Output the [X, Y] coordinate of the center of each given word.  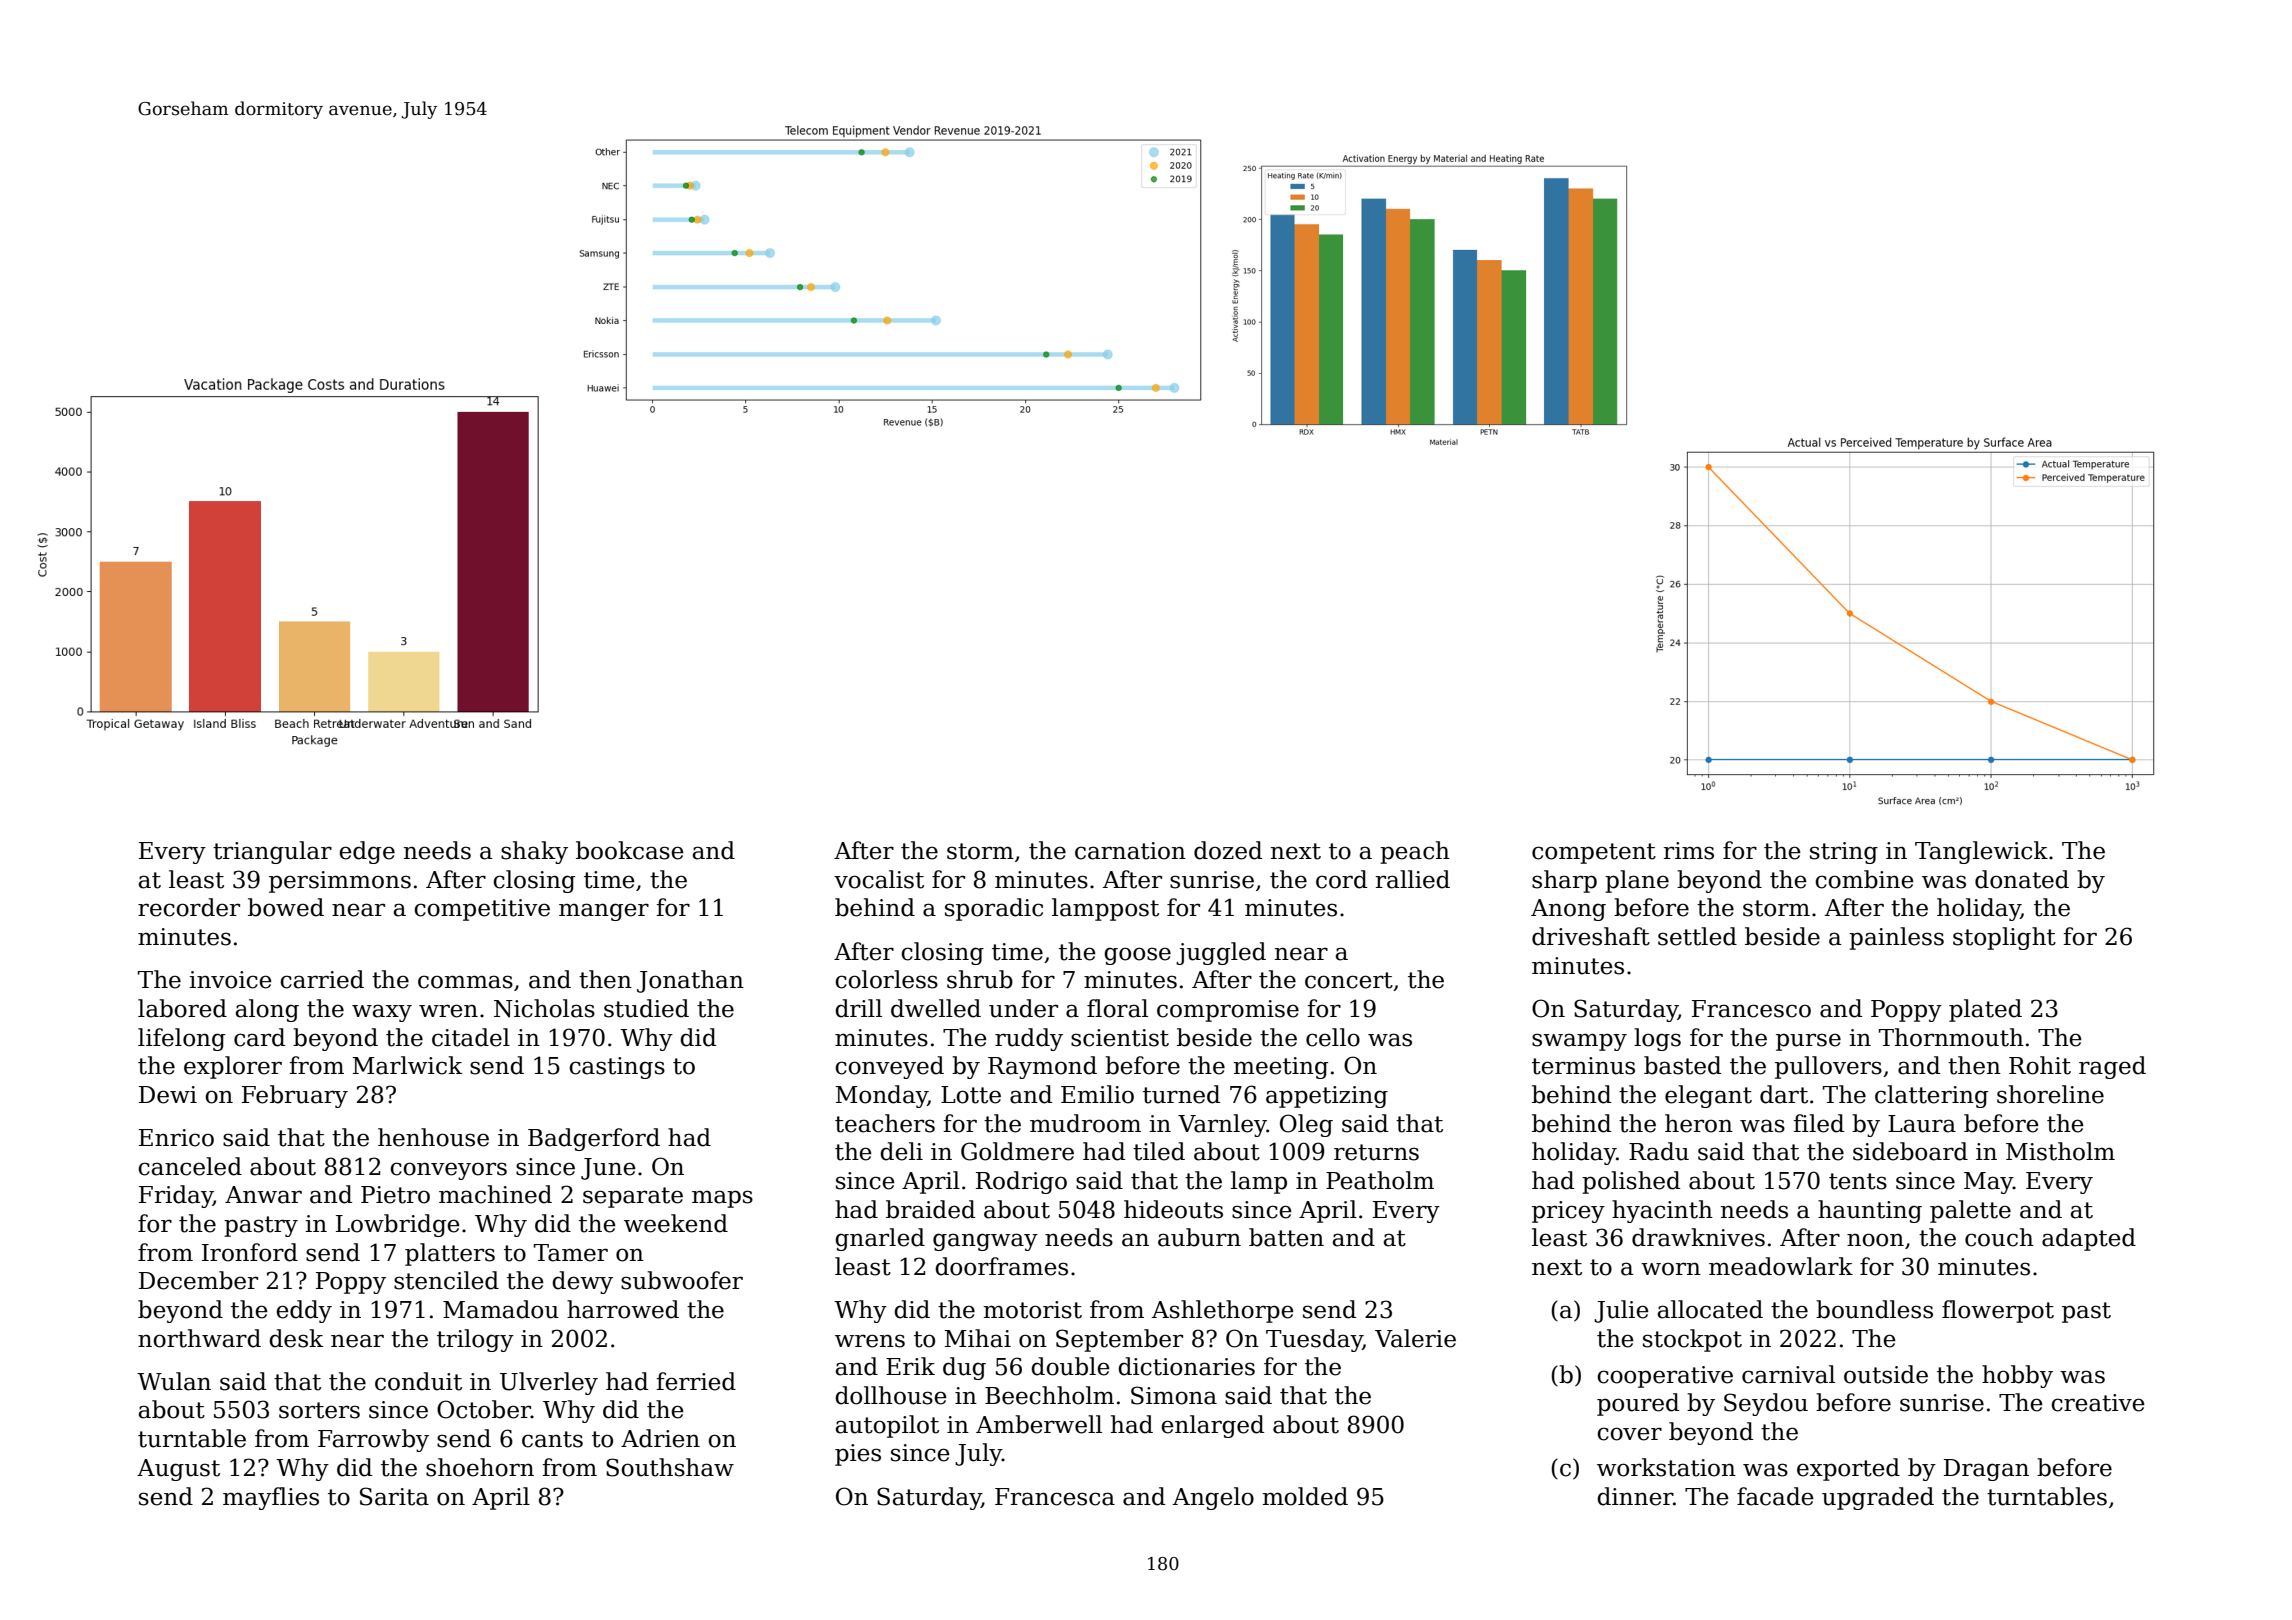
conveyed [889, 1067]
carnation [1130, 851]
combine [1864, 879]
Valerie [1415, 1338]
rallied [1413, 879]
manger [604, 912]
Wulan [174, 1381]
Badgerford [594, 1139]
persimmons [340, 882]
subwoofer [682, 1280]
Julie [1621, 1311]
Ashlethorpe [1223, 1311]
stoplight [2004, 938]
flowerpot [1998, 1311]
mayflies [271, 1498]
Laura [1922, 1124]
